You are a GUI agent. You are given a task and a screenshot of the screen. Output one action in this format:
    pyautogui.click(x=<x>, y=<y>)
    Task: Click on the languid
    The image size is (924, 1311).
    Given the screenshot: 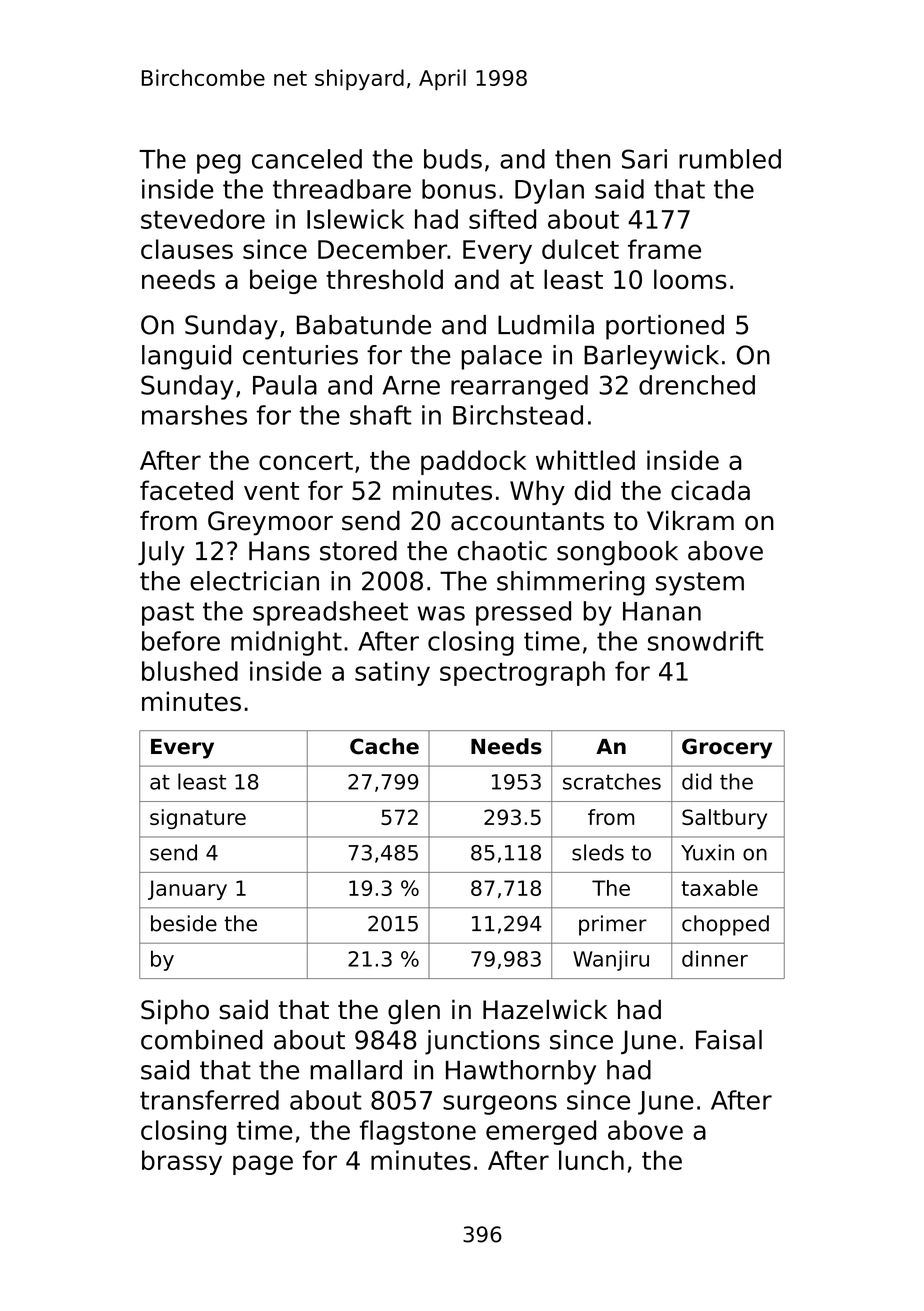 What is the action you would take?
    pyautogui.click(x=186, y=357)
